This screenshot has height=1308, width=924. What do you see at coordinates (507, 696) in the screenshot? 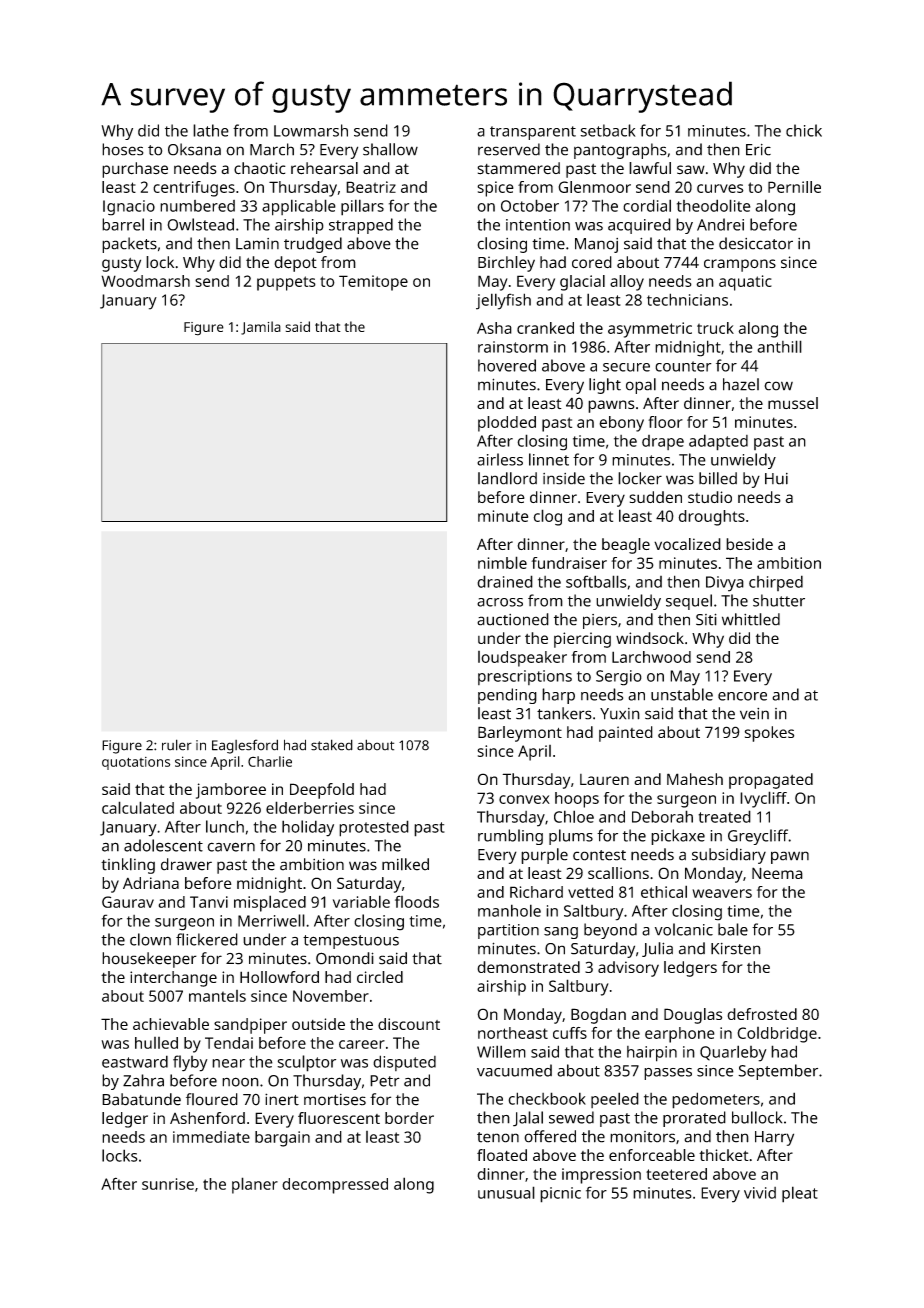
I see `pending` at bounding box center [507, 696].
